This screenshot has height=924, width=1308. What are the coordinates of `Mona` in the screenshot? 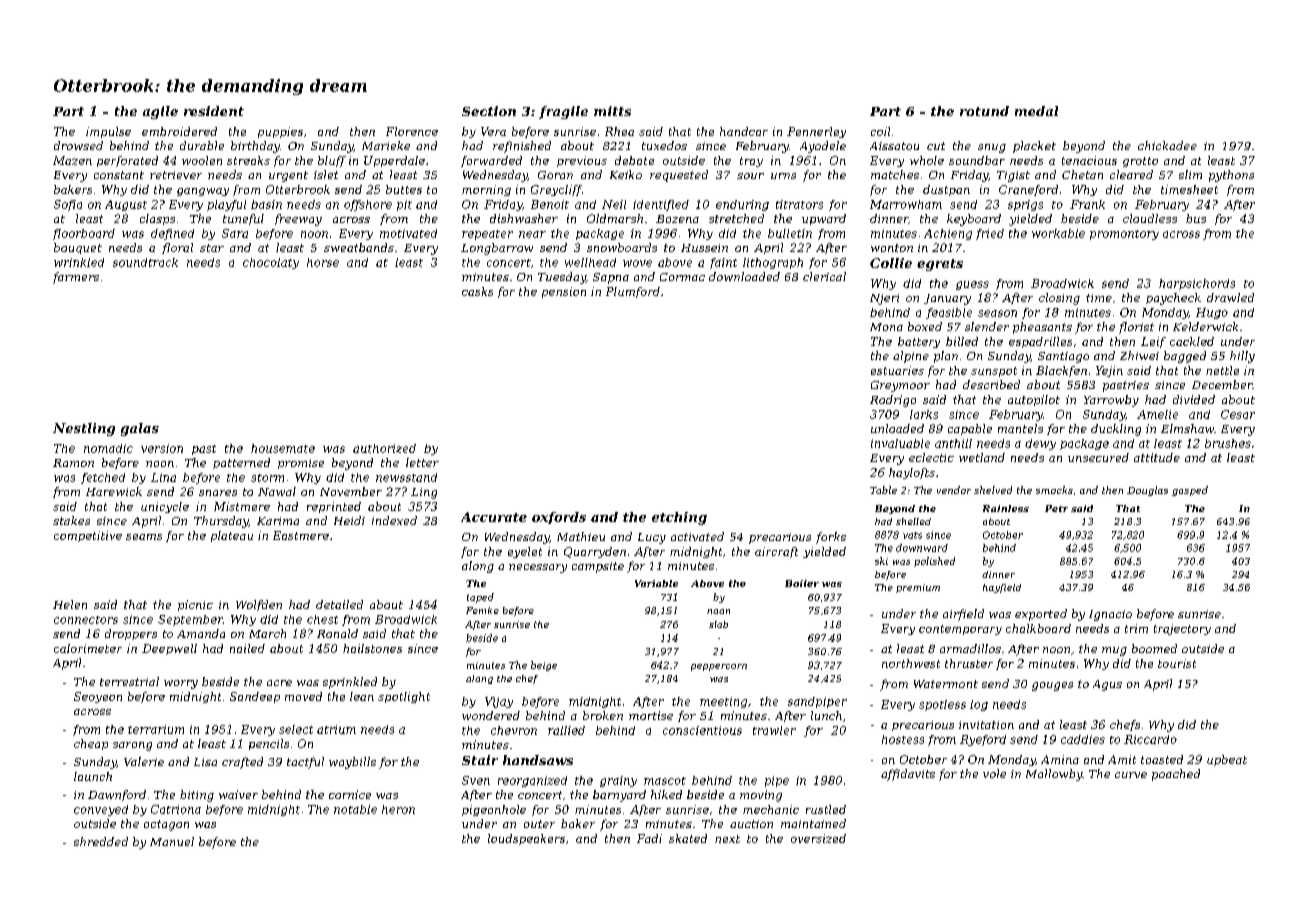 It's located at (886, 327).
